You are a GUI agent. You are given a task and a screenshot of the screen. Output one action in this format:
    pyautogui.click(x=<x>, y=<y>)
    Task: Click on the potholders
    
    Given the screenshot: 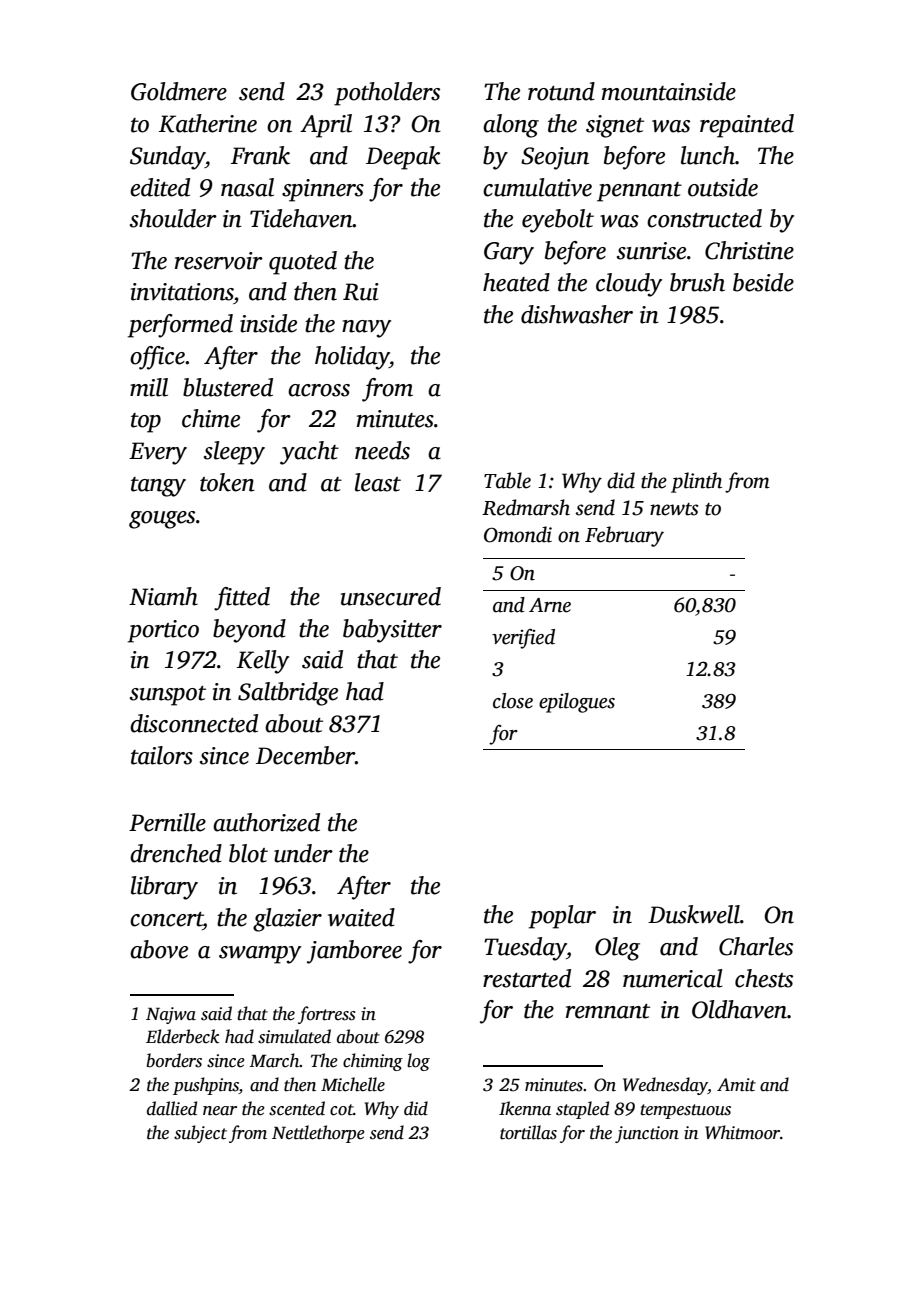 What is the action you would take?
    pyautogui.click(x=387, y=94)
